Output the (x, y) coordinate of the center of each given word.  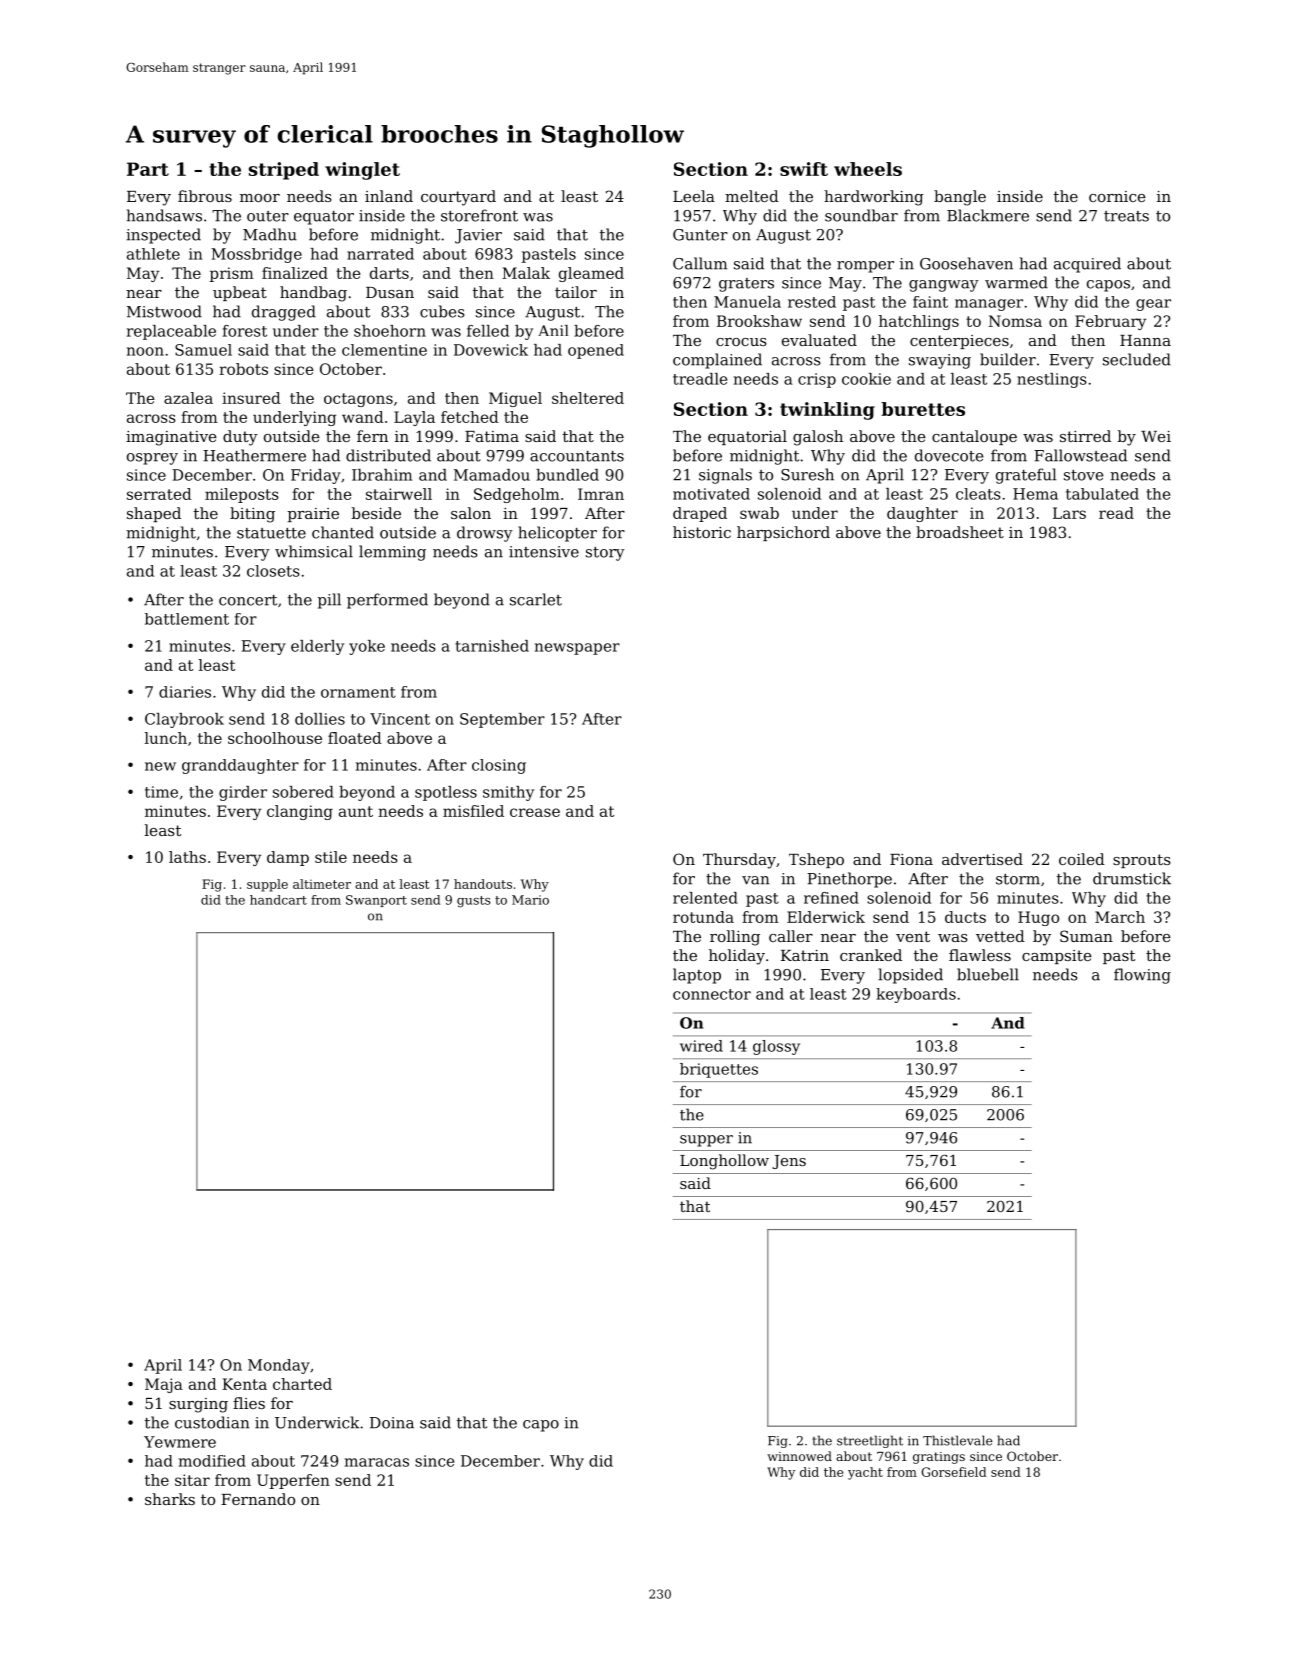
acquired (1087, 265)
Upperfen (293, 1481)
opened (596, 351)
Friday (316, 476)
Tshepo (816, 860)
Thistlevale (957, 1440)
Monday (279, 1366)
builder (1008, 359)
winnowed (799, 1456)
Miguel (515, 399)
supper (706, 1141)
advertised (982, 859)
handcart (278, 900)
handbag (313, 294)
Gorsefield (954, 1472)
